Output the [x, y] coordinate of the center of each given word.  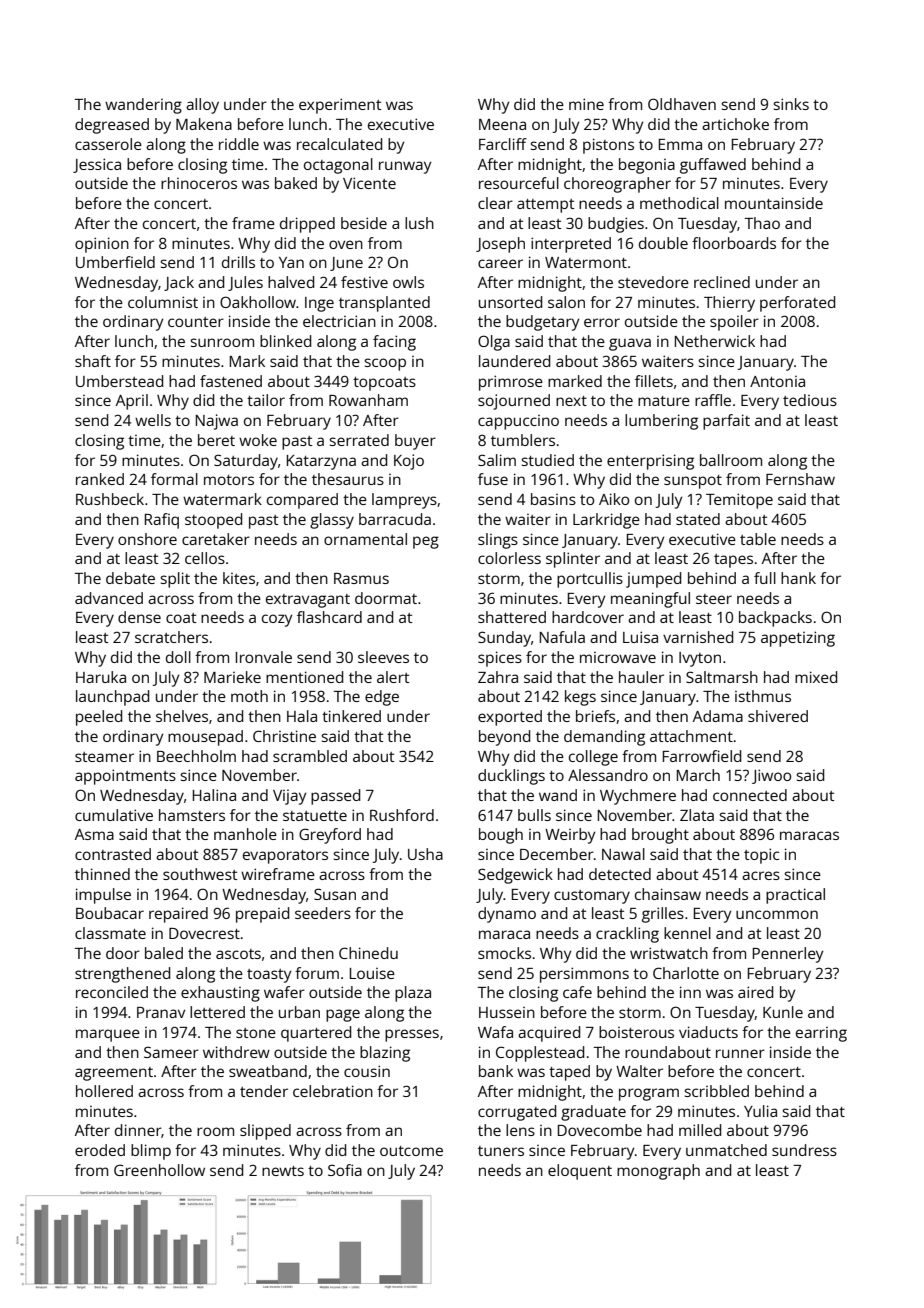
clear [495, 203]
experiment [340, 106]
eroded [100, 1150]
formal [174, 479]
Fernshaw [800, 479]
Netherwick [715, 341]
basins [553, 499]
